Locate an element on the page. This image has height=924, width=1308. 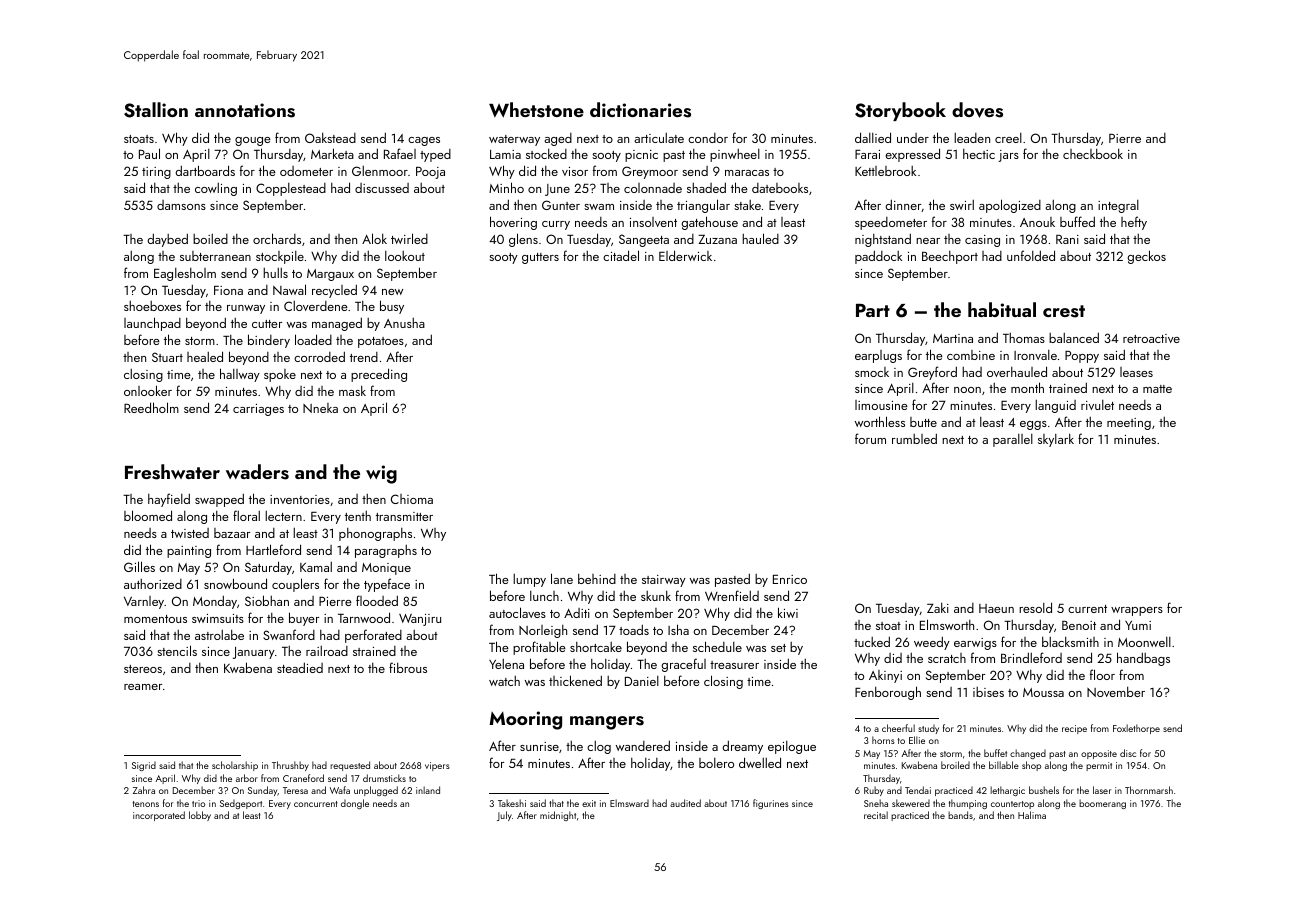
Siobhan is located at coordinates (267, 600).
